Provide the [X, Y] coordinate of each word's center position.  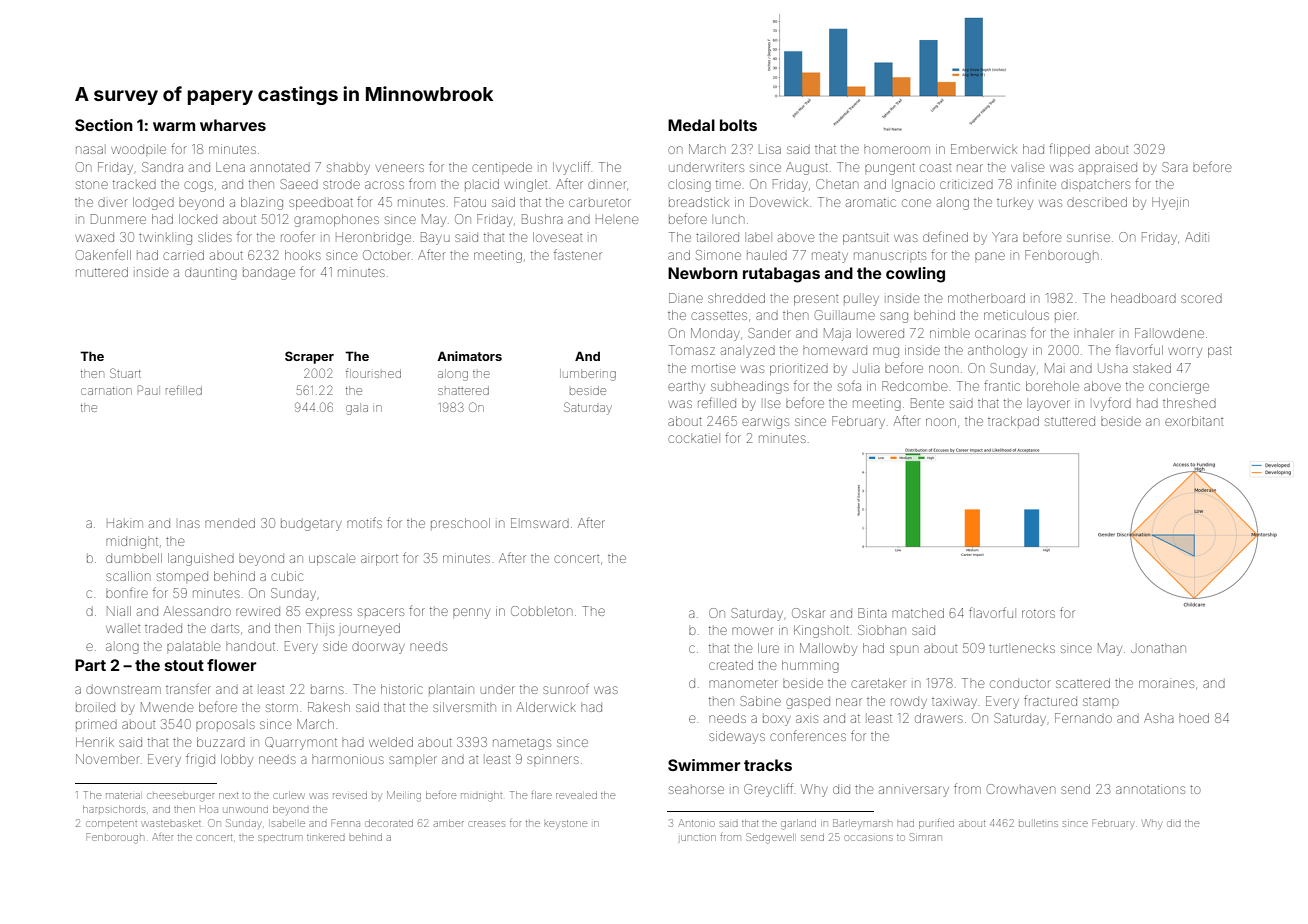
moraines [1166, 684]
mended [230, 523]
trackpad [1013, 421]
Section [104, 125]
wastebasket [171, 823]
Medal [691, 125]
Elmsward [540, 523]
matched [918, 613]
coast [935, 168]
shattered [463, 390]
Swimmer [704, 765]
